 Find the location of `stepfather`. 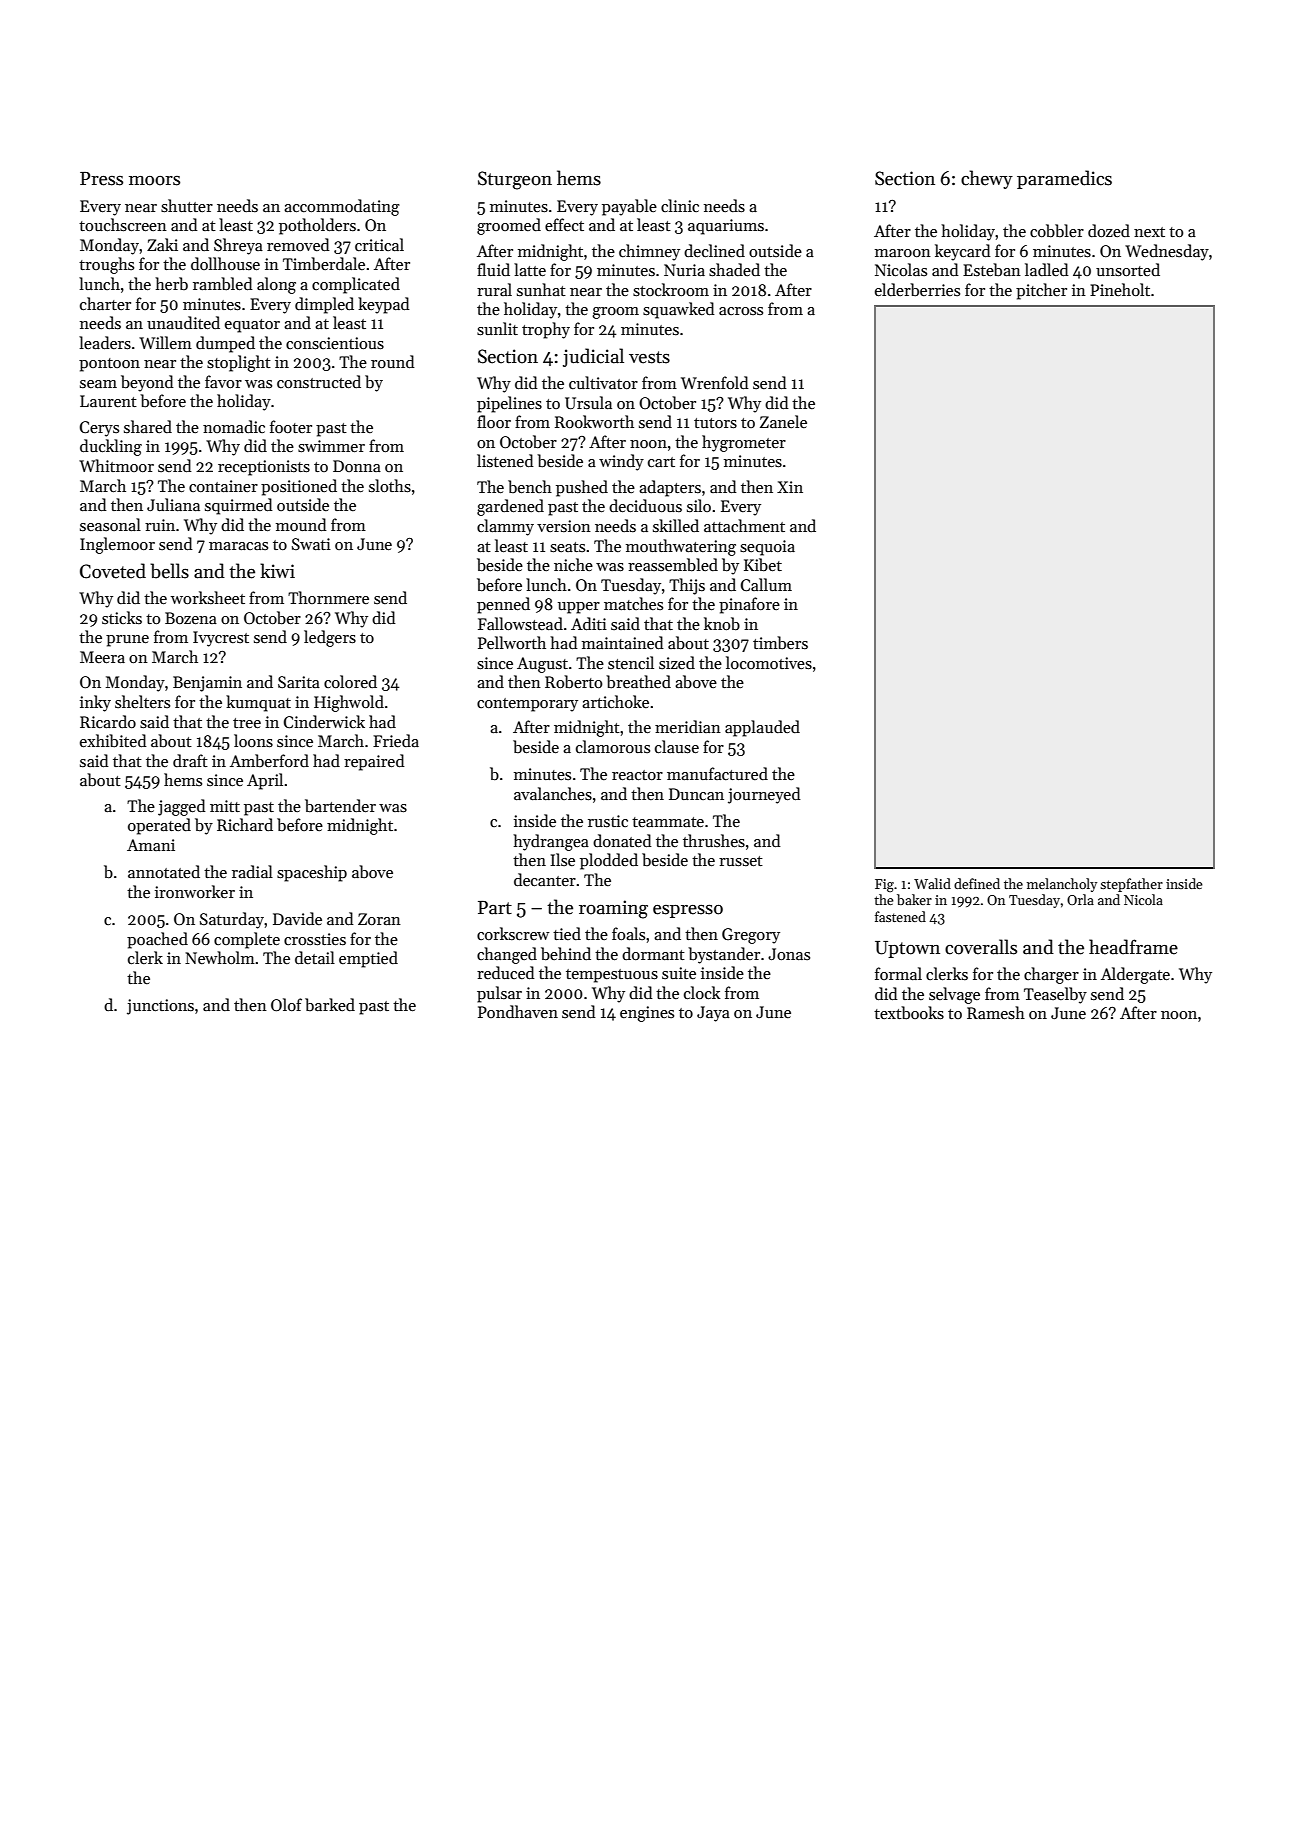

stepfather is located at coordinates (1131, 885).
